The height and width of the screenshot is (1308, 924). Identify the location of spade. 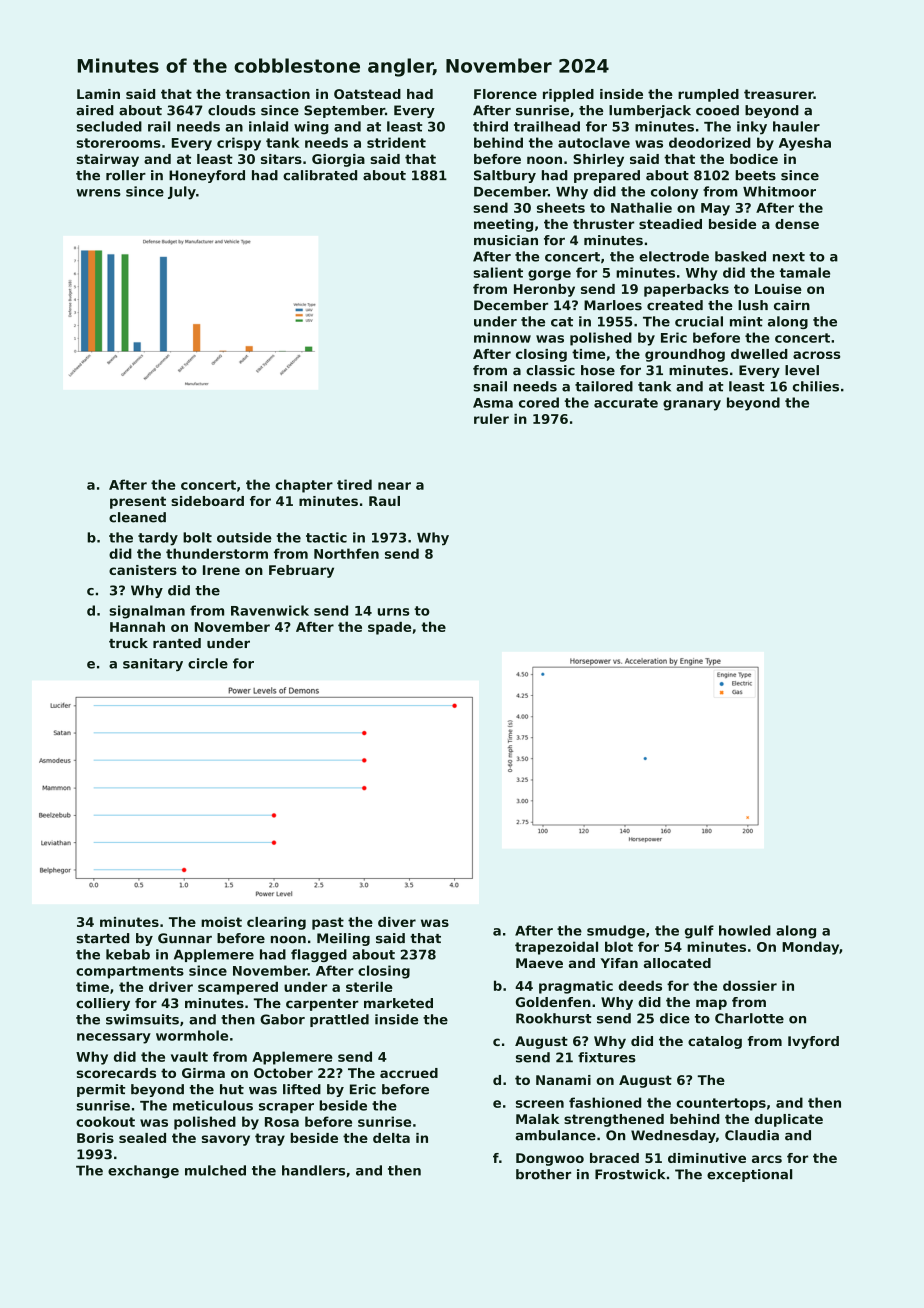
(389, 628).
